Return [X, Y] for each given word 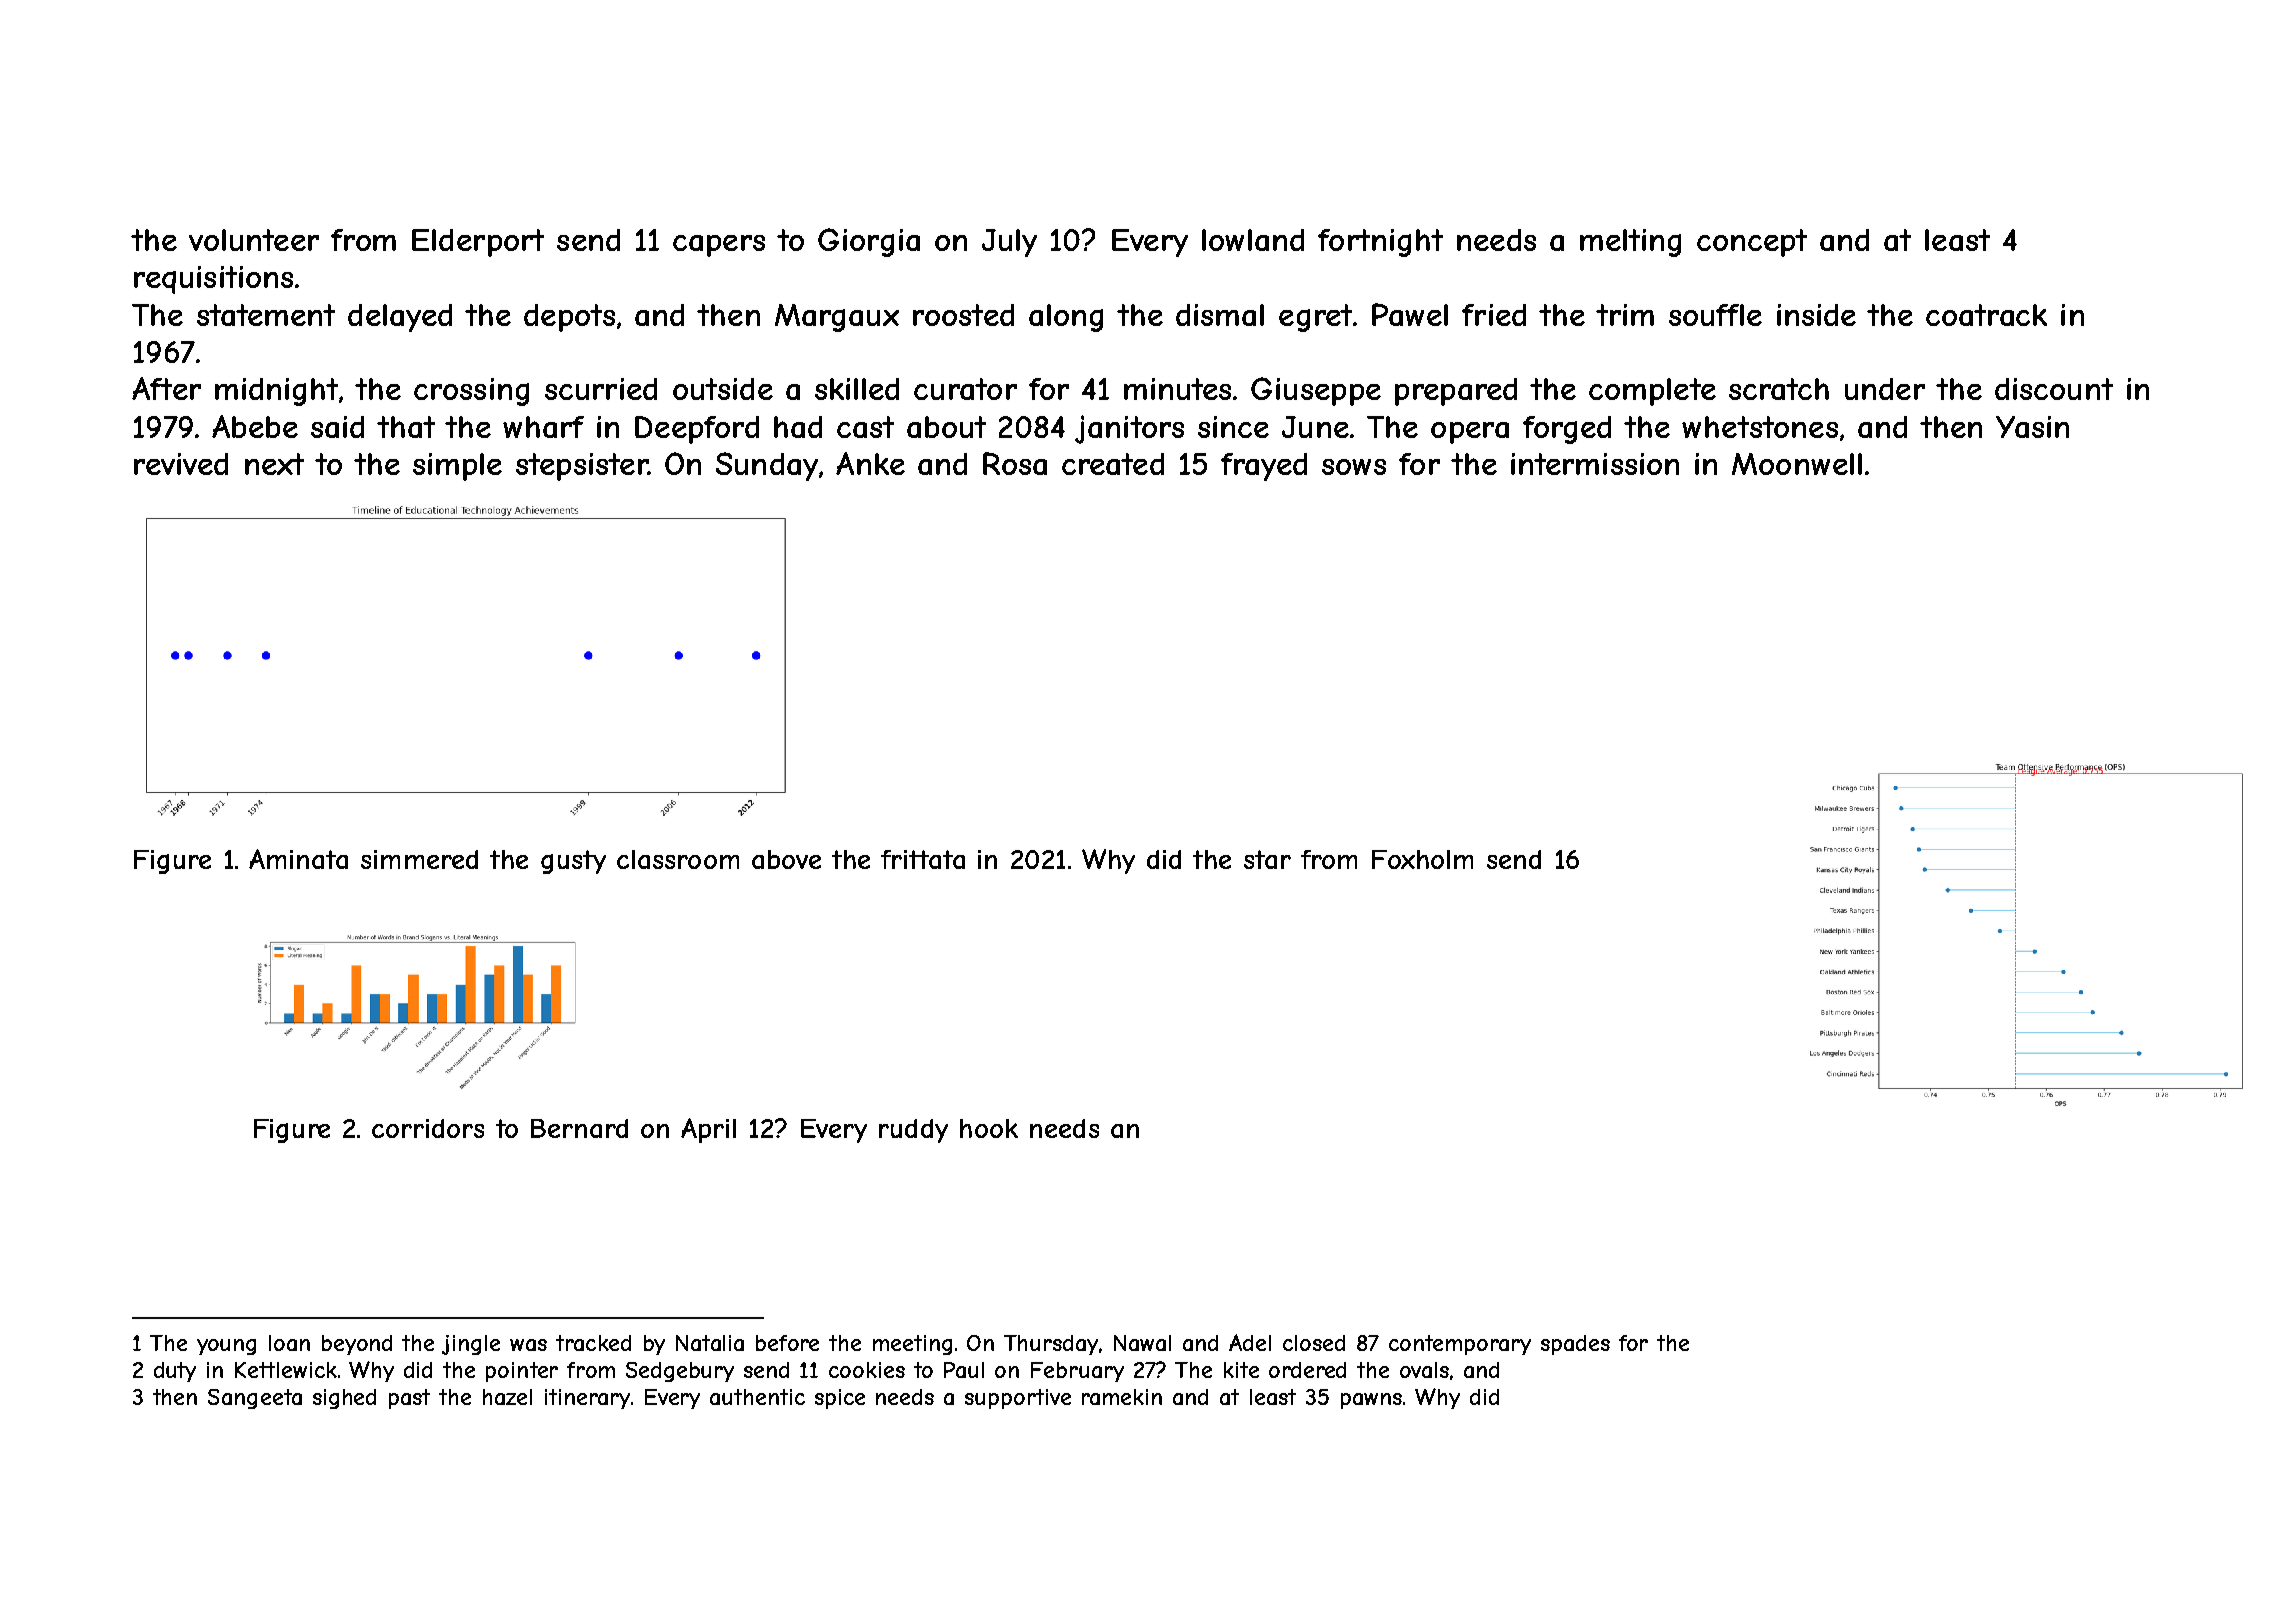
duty [175, 1372]
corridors [428, 1128]
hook [989, 1128]
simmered [419, 859]
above [786, 859]
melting [1630, 243]
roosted [963, 315]
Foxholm [1422, 859]
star [1267, 859]
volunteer [254, 240]
